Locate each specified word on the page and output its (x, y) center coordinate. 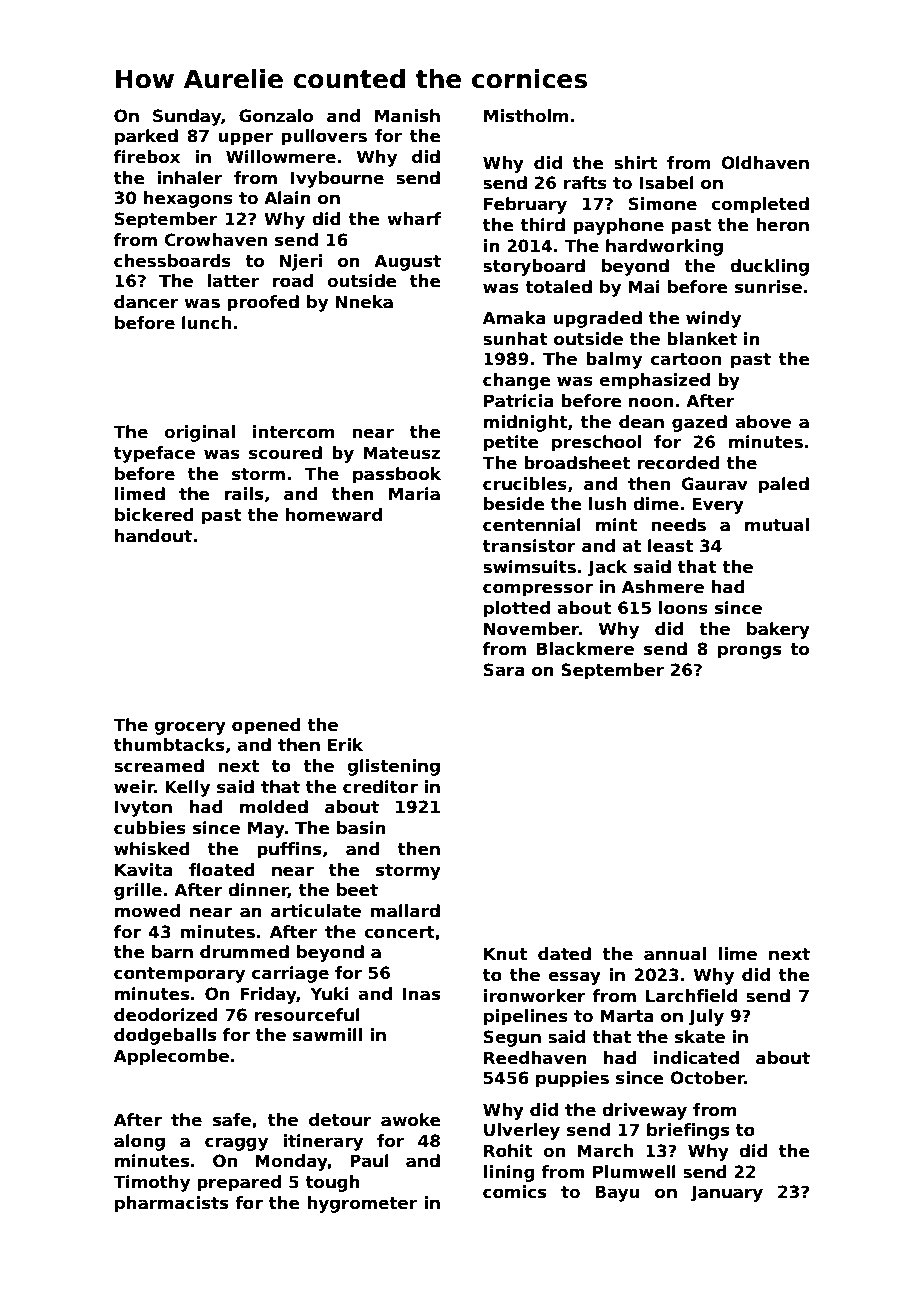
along (139, 1142)
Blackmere (585, 649)
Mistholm (526, 116)
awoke (411, 1120)
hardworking (664, 247)
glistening (393, 767)
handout (153, 536)
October (708, 1078)
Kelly (188, 788)
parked (146, 137)
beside (514, 504)
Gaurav (715, 484)
